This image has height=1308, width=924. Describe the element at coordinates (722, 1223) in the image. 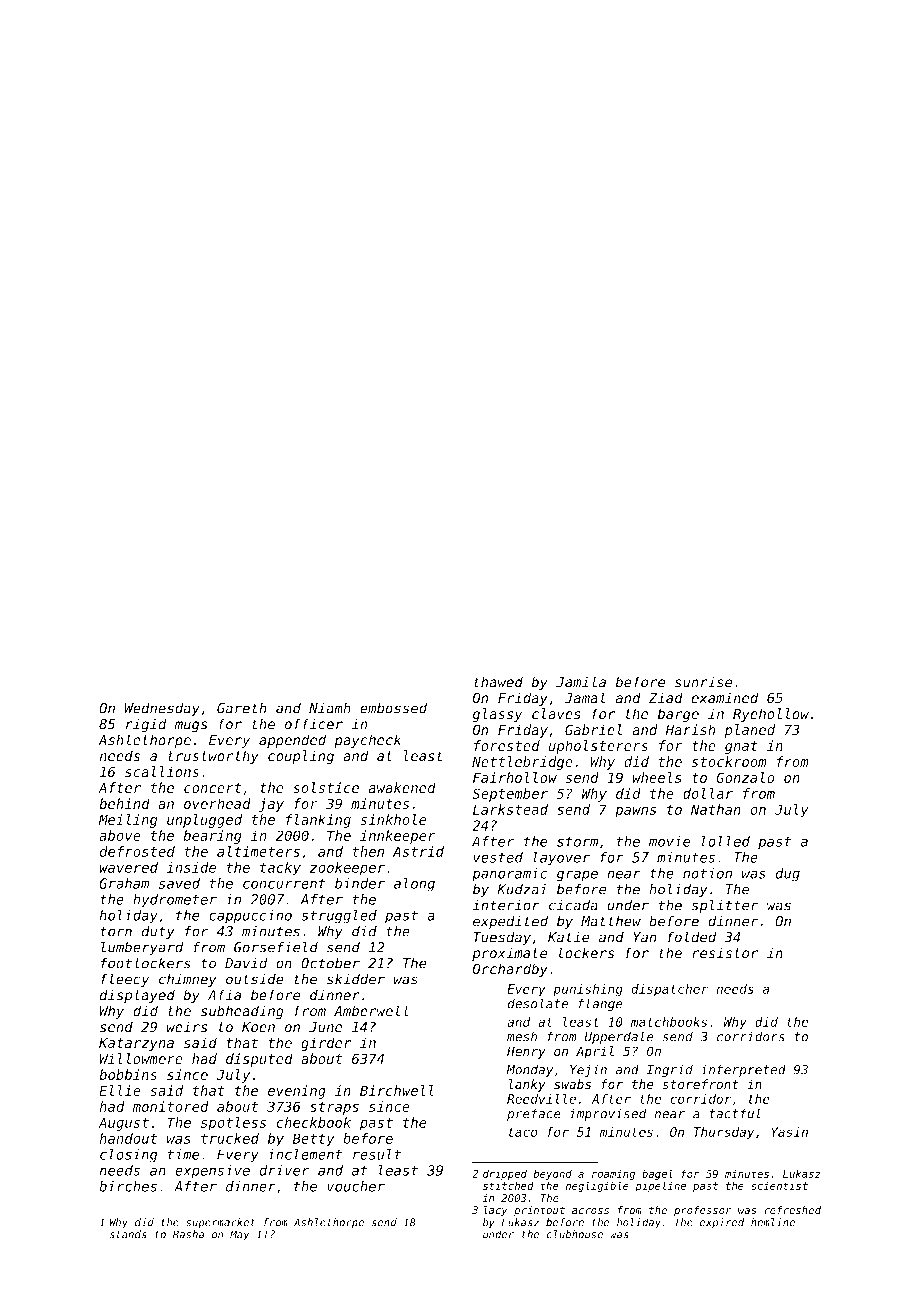

I see `expired` at that location.
